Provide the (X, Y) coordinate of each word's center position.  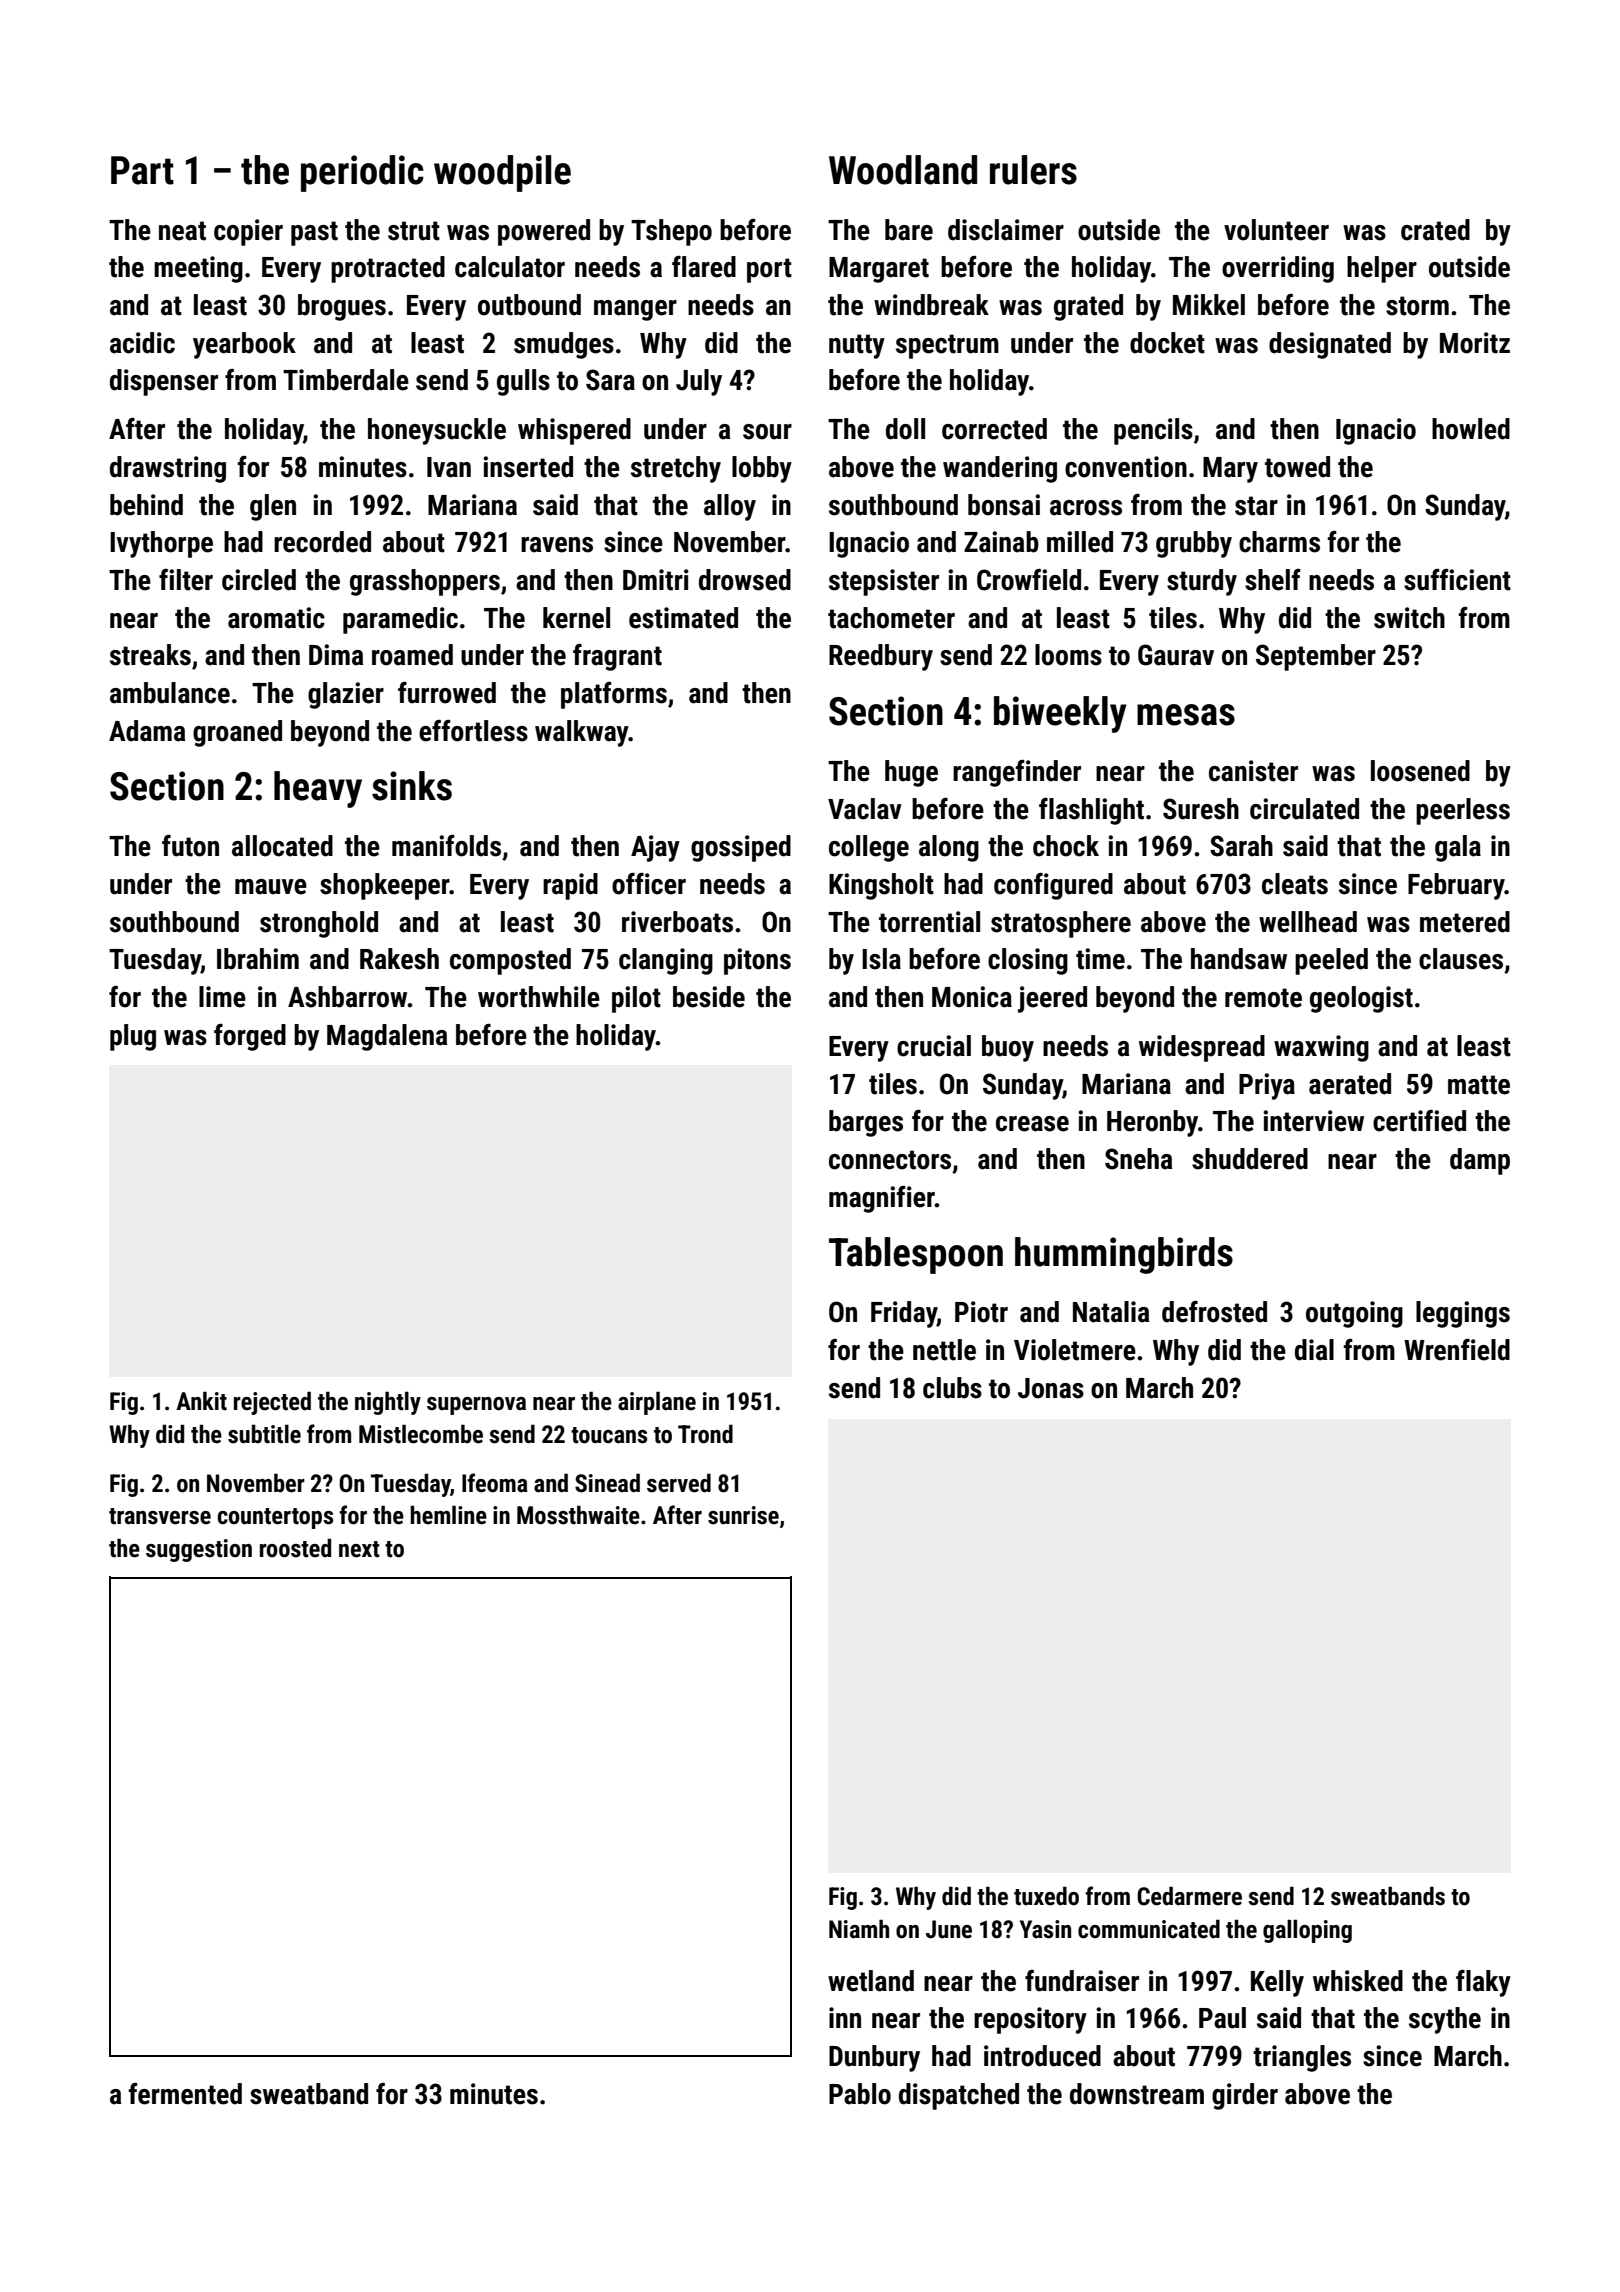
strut (414, 231)
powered (544, 232)
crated (1435, 230)
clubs (952, 1388)
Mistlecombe (421, 1434)
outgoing (1354, 1314)
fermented (185, 2094)
